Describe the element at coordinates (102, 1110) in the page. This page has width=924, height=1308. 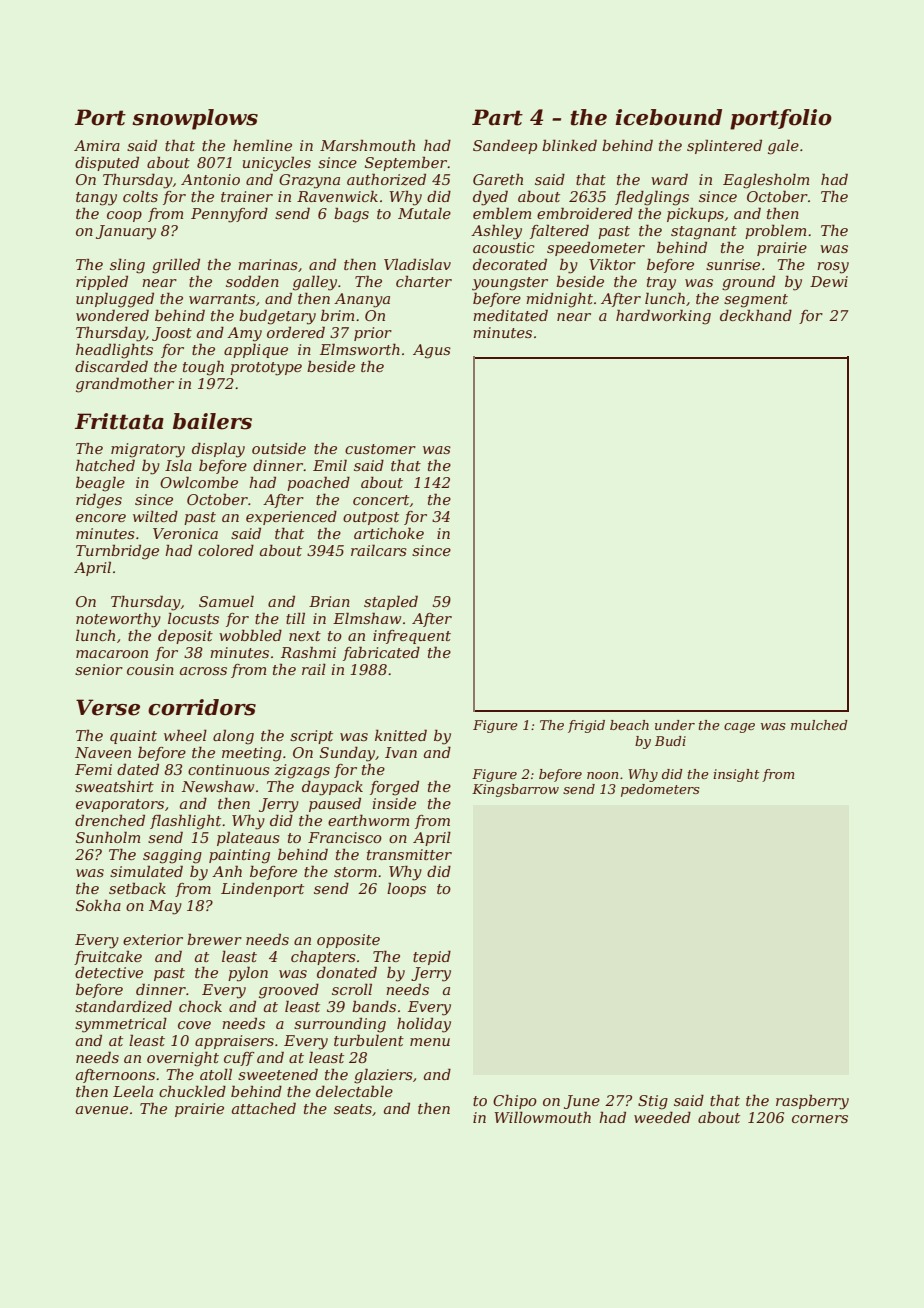
I see `avenue` at that location.
